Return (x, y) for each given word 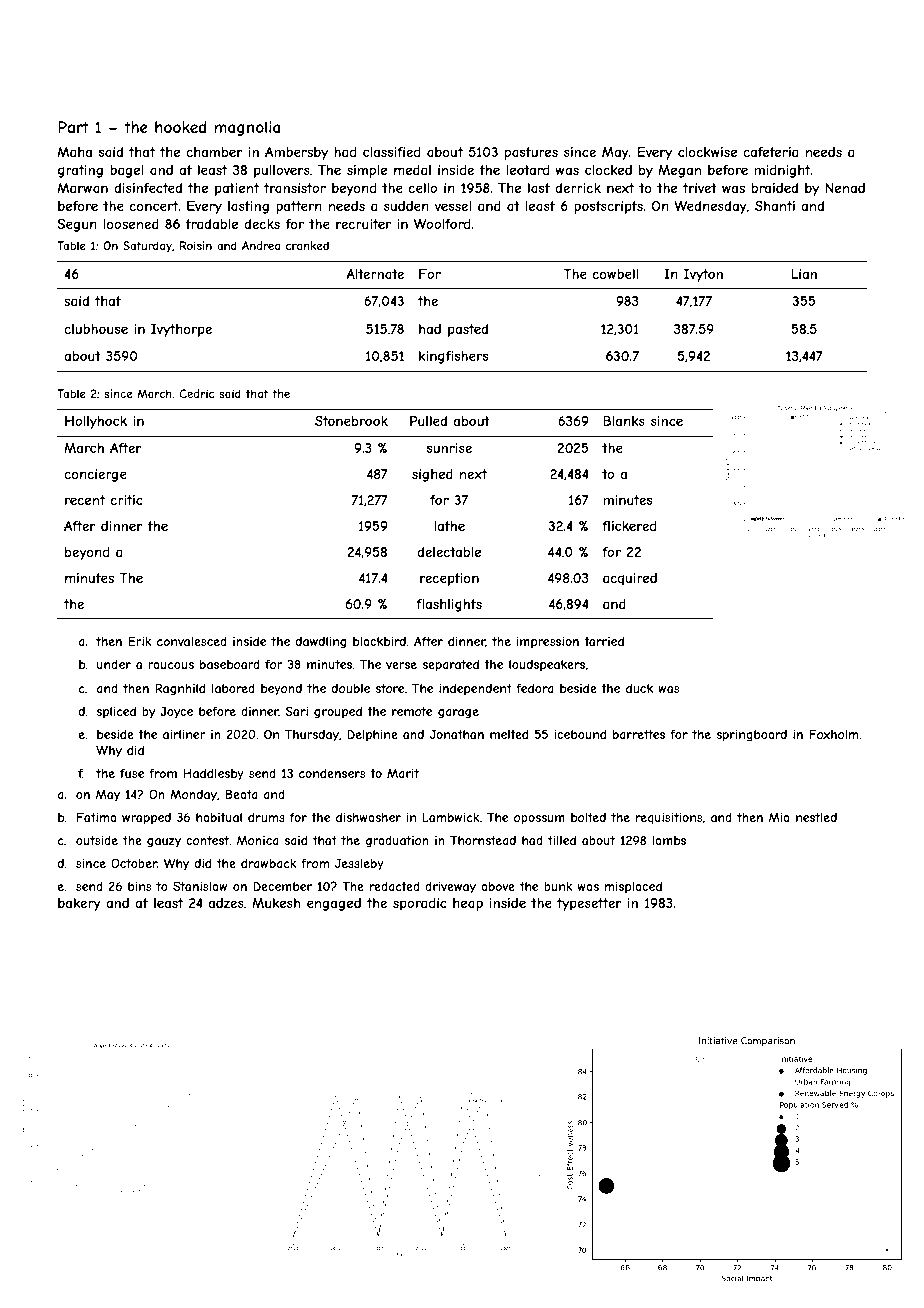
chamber (214, 152)
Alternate (375, 274)
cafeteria (770, 152)
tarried (604, 641)
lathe (449, 526)
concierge (95, 475)
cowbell (615, 274)
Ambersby (296, 153)
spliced (116, 713)
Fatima (96, 817)
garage (458, 714)
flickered (629, 526)
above (498, 886)
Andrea (261, 245)
